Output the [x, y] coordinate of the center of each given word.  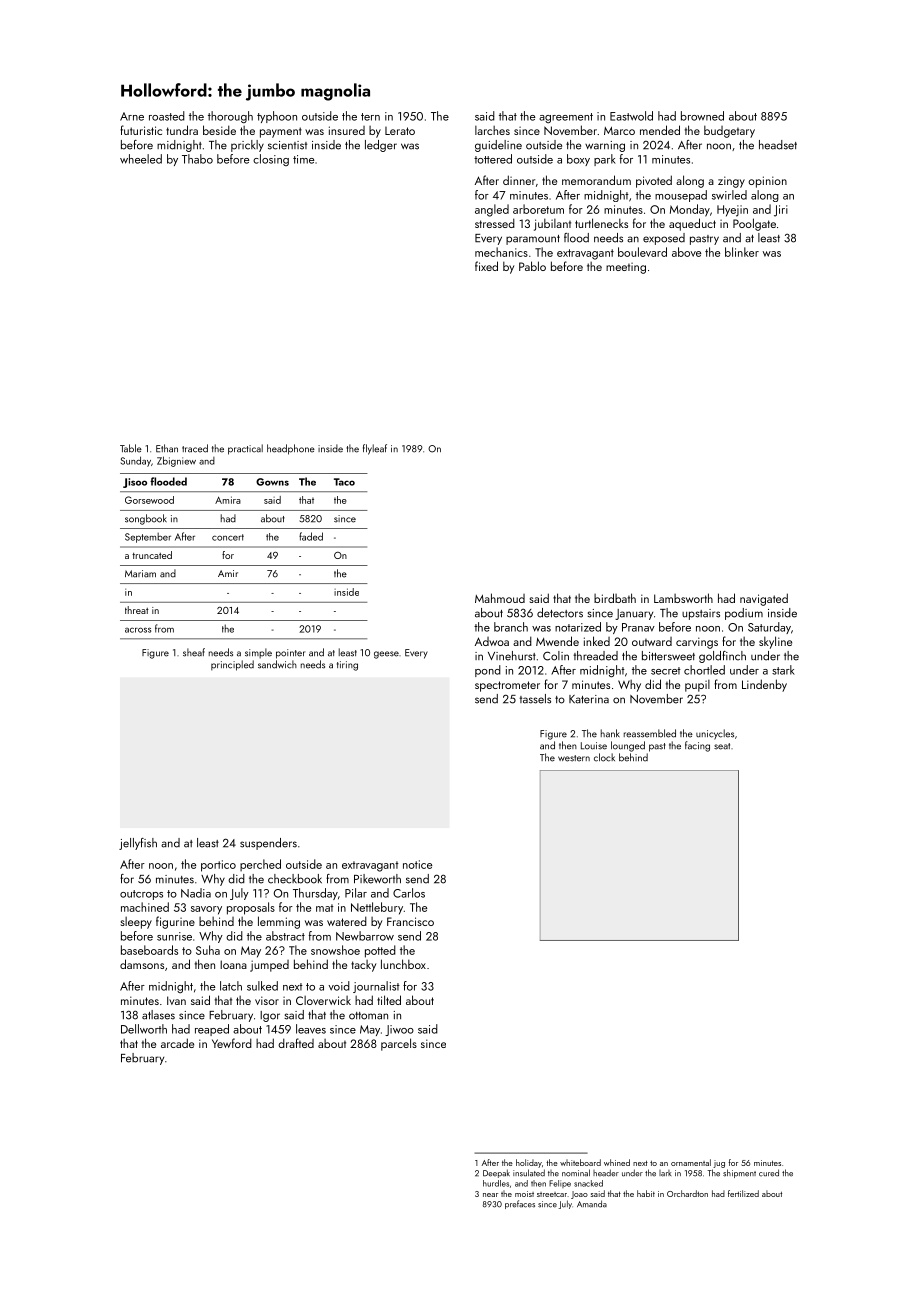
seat [722, 746]
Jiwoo [399, 1030]
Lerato [400, 131]
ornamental [691, 1162]
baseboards [149, 950]
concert [228, 537]
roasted [167, 116]
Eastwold [631, 116]
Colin [556, 656]
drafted [296, 1043]
